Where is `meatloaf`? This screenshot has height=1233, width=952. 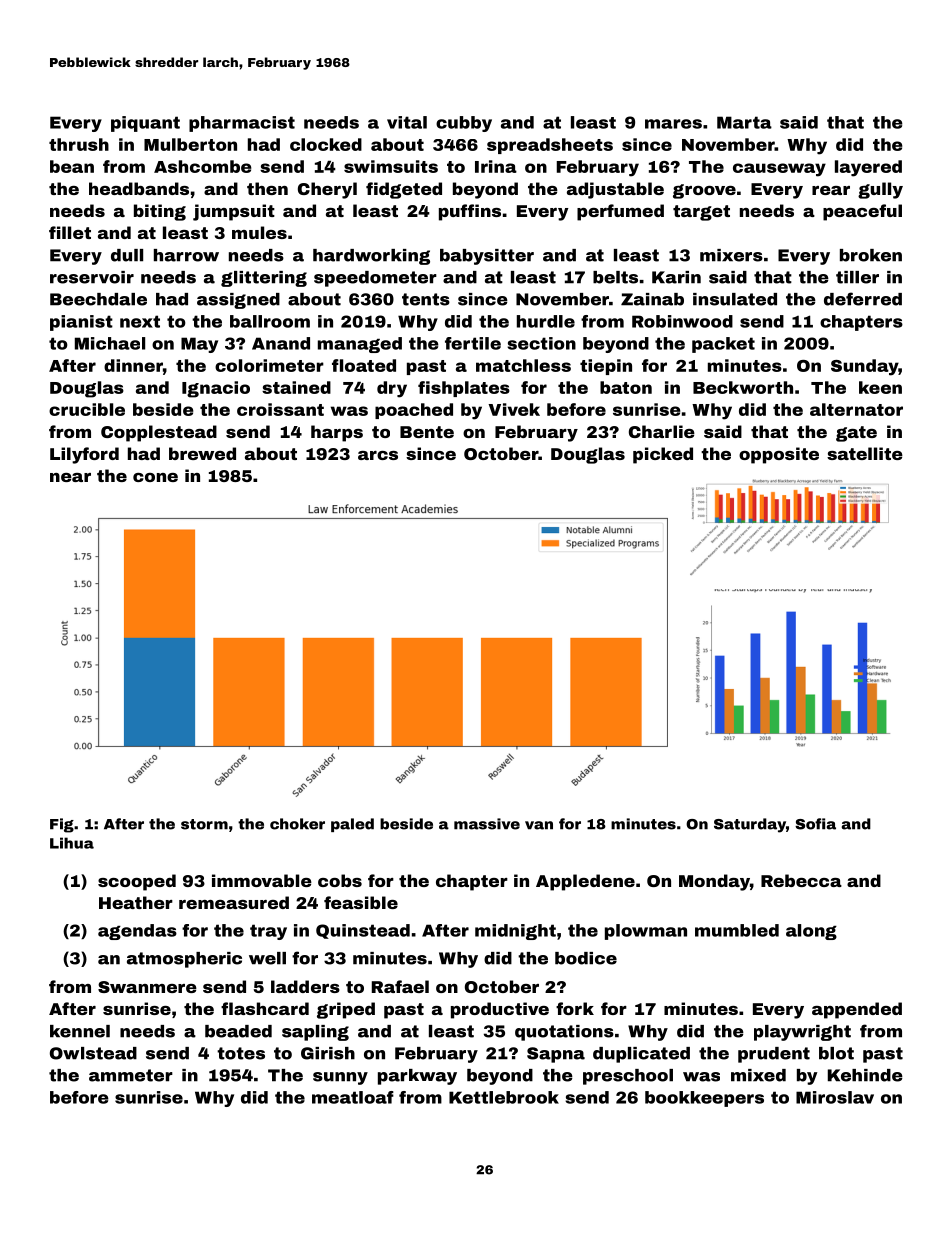 meatloaf is located at coordinates (353, 1097).
